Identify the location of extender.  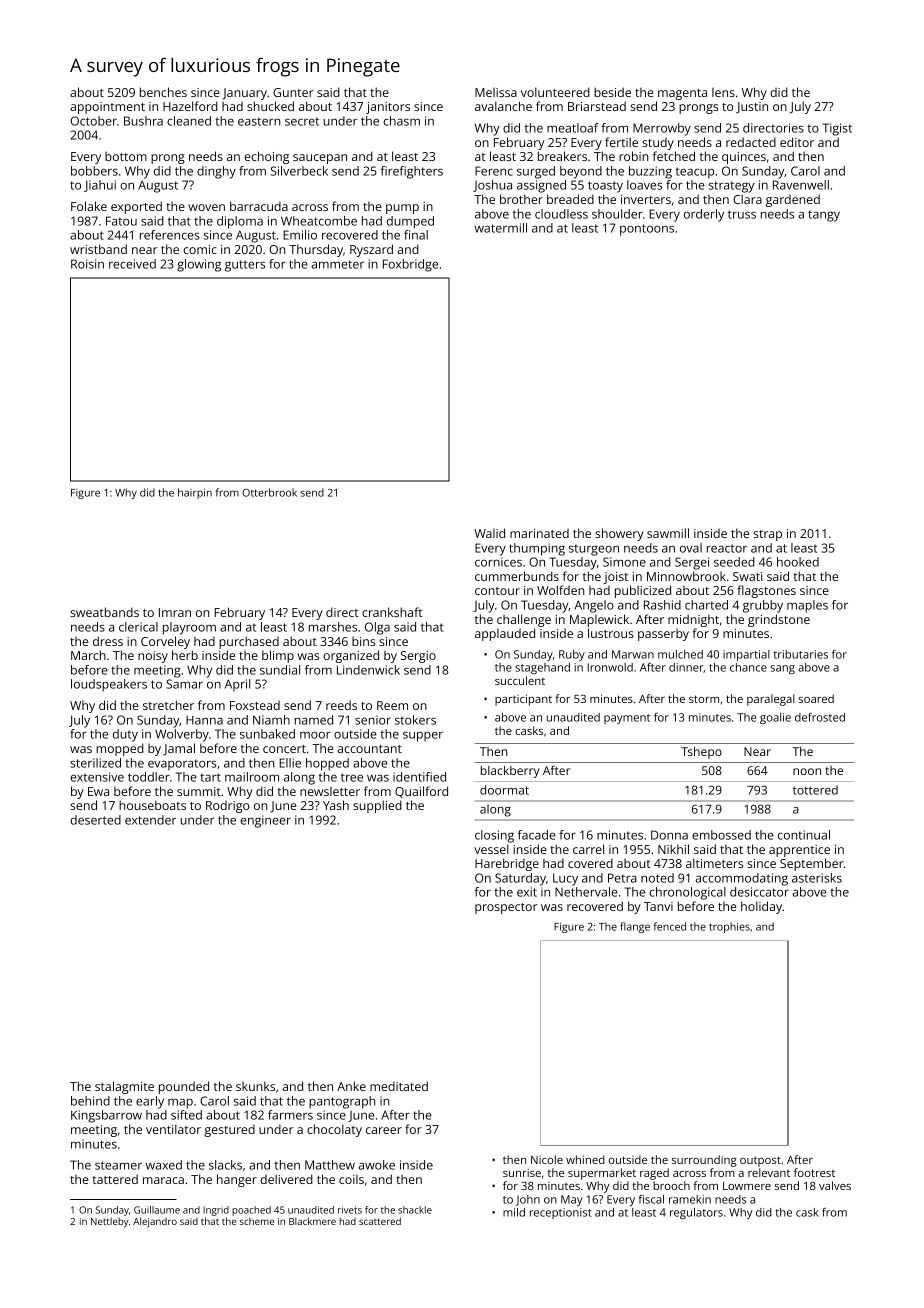
(150, 820).
